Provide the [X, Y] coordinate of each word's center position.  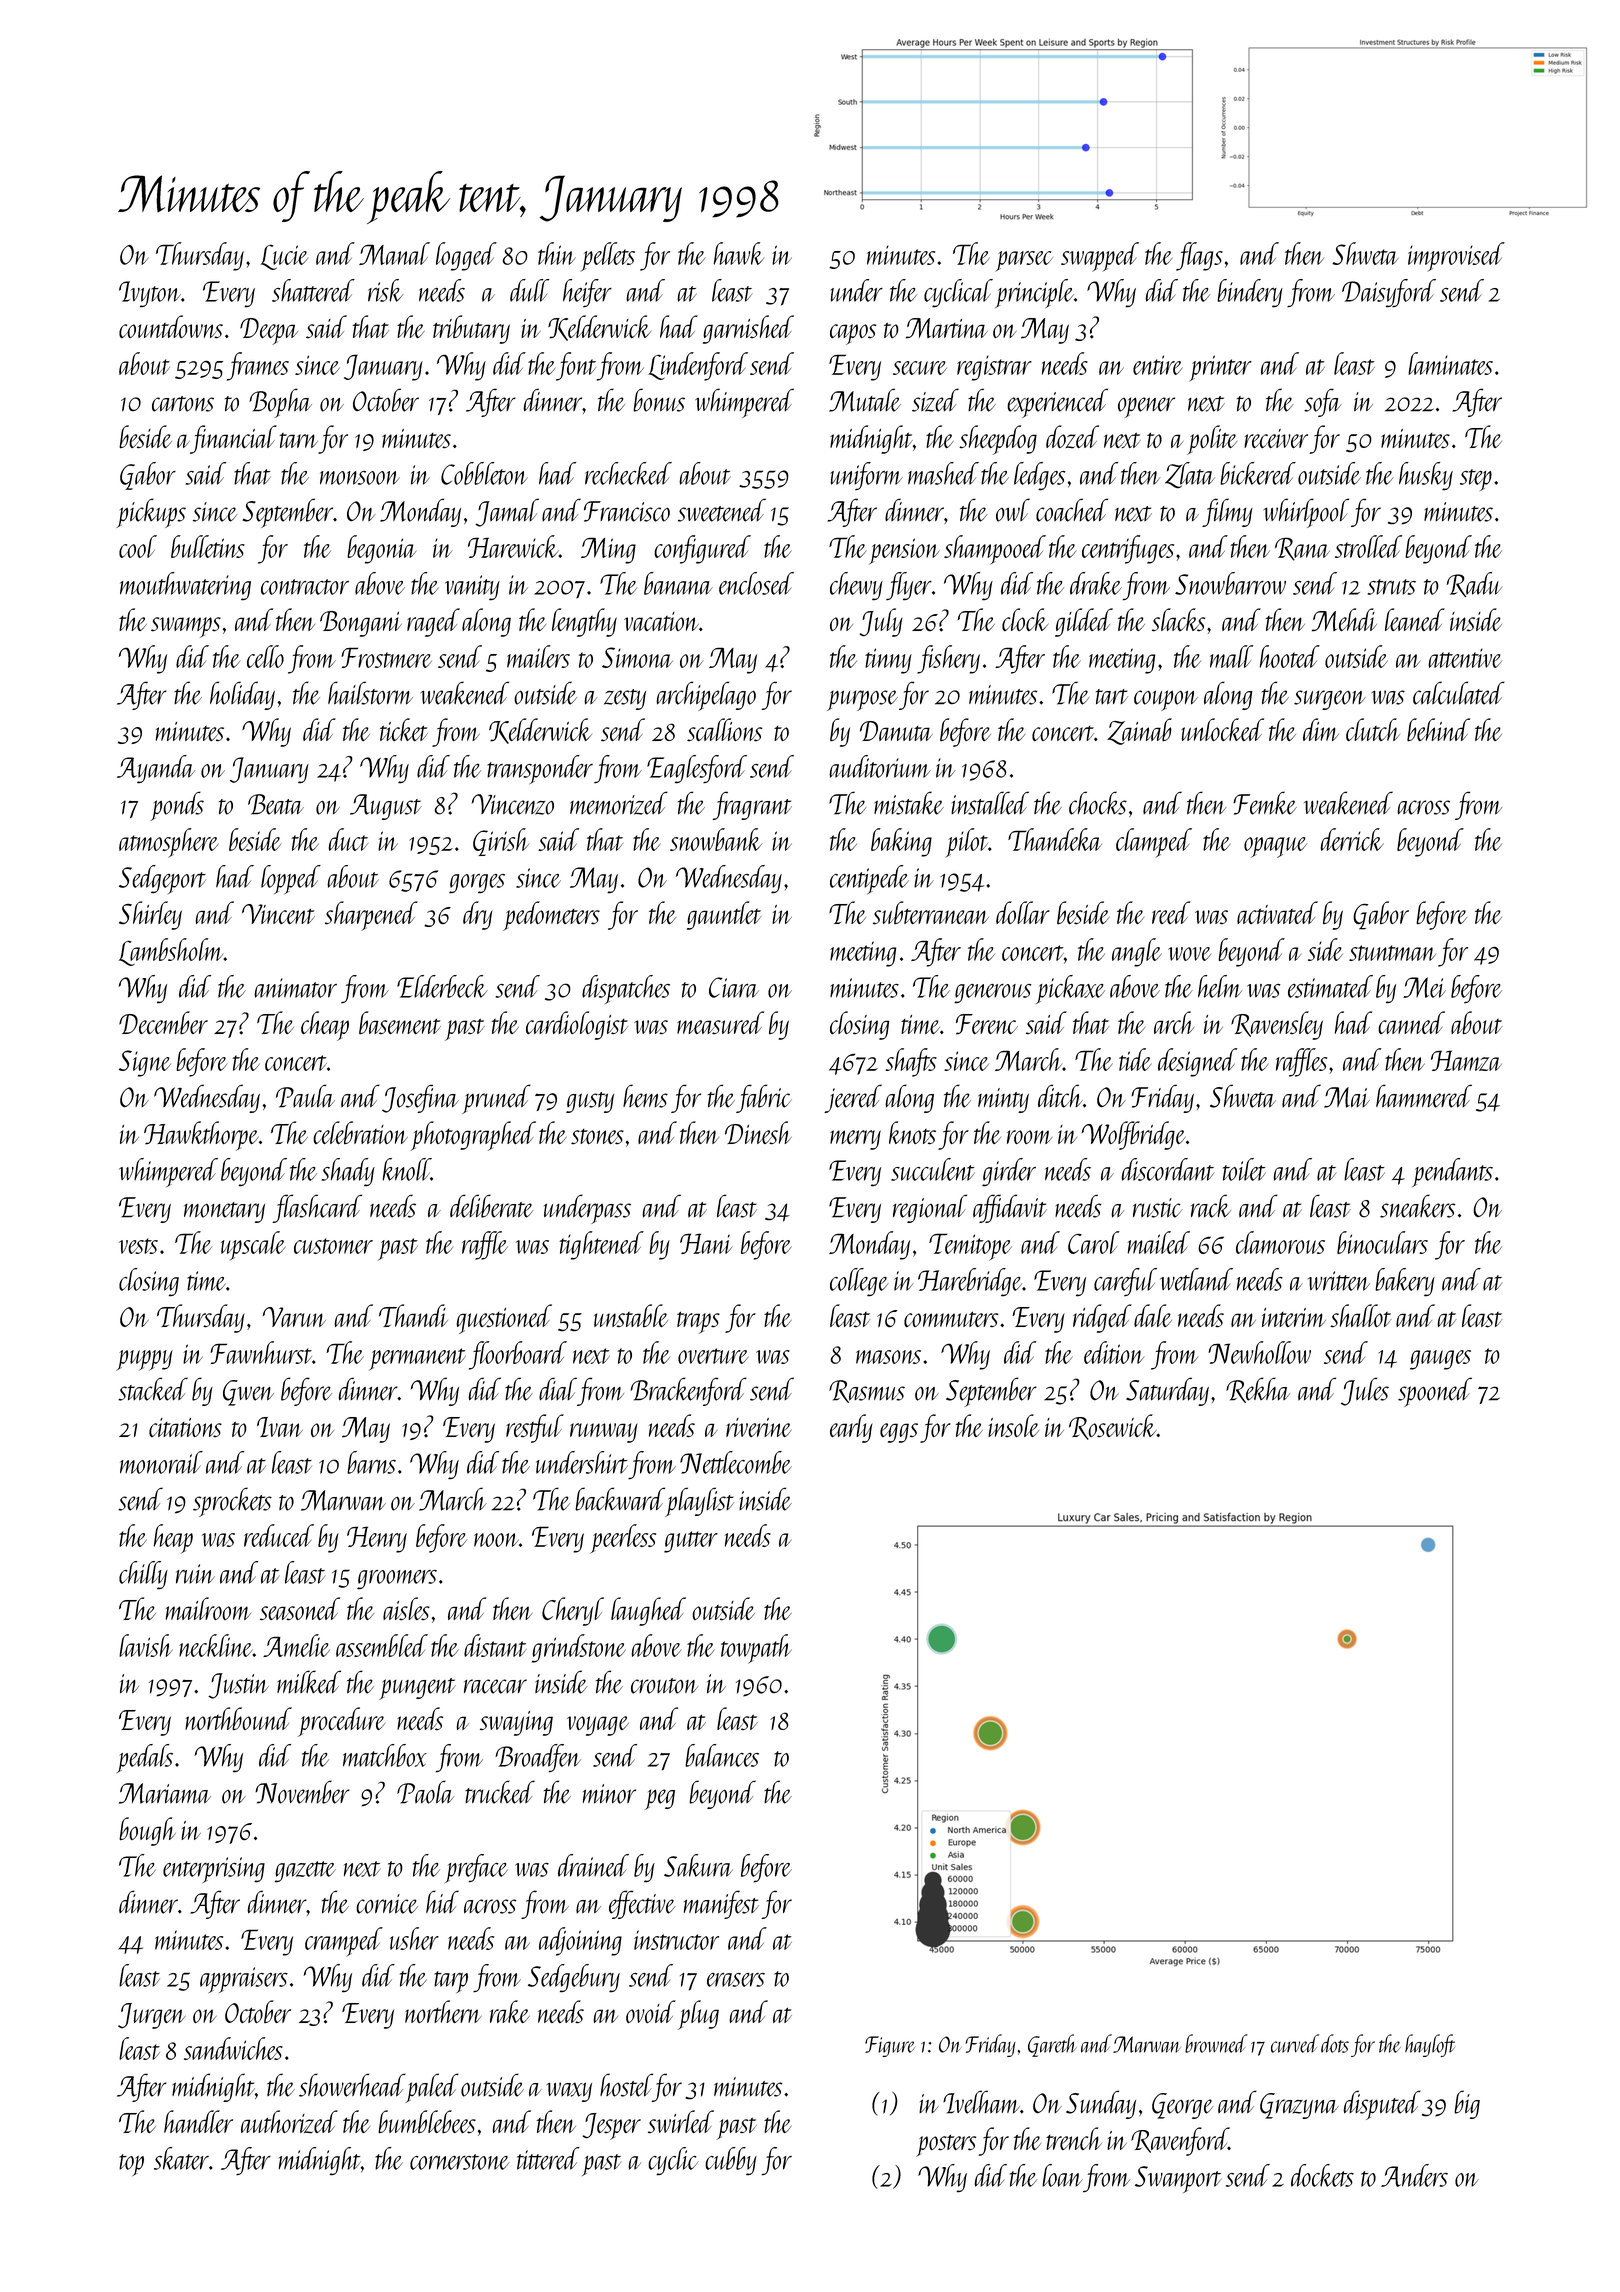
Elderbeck [442, 986]
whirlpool [1306, 513]
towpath [756, 1649]
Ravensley [1277, 1025]
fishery [948, 659]
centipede [869, 879]
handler [198, 2121]
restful [535, 1428]
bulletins [208, 546]
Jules [1365, 1391]
